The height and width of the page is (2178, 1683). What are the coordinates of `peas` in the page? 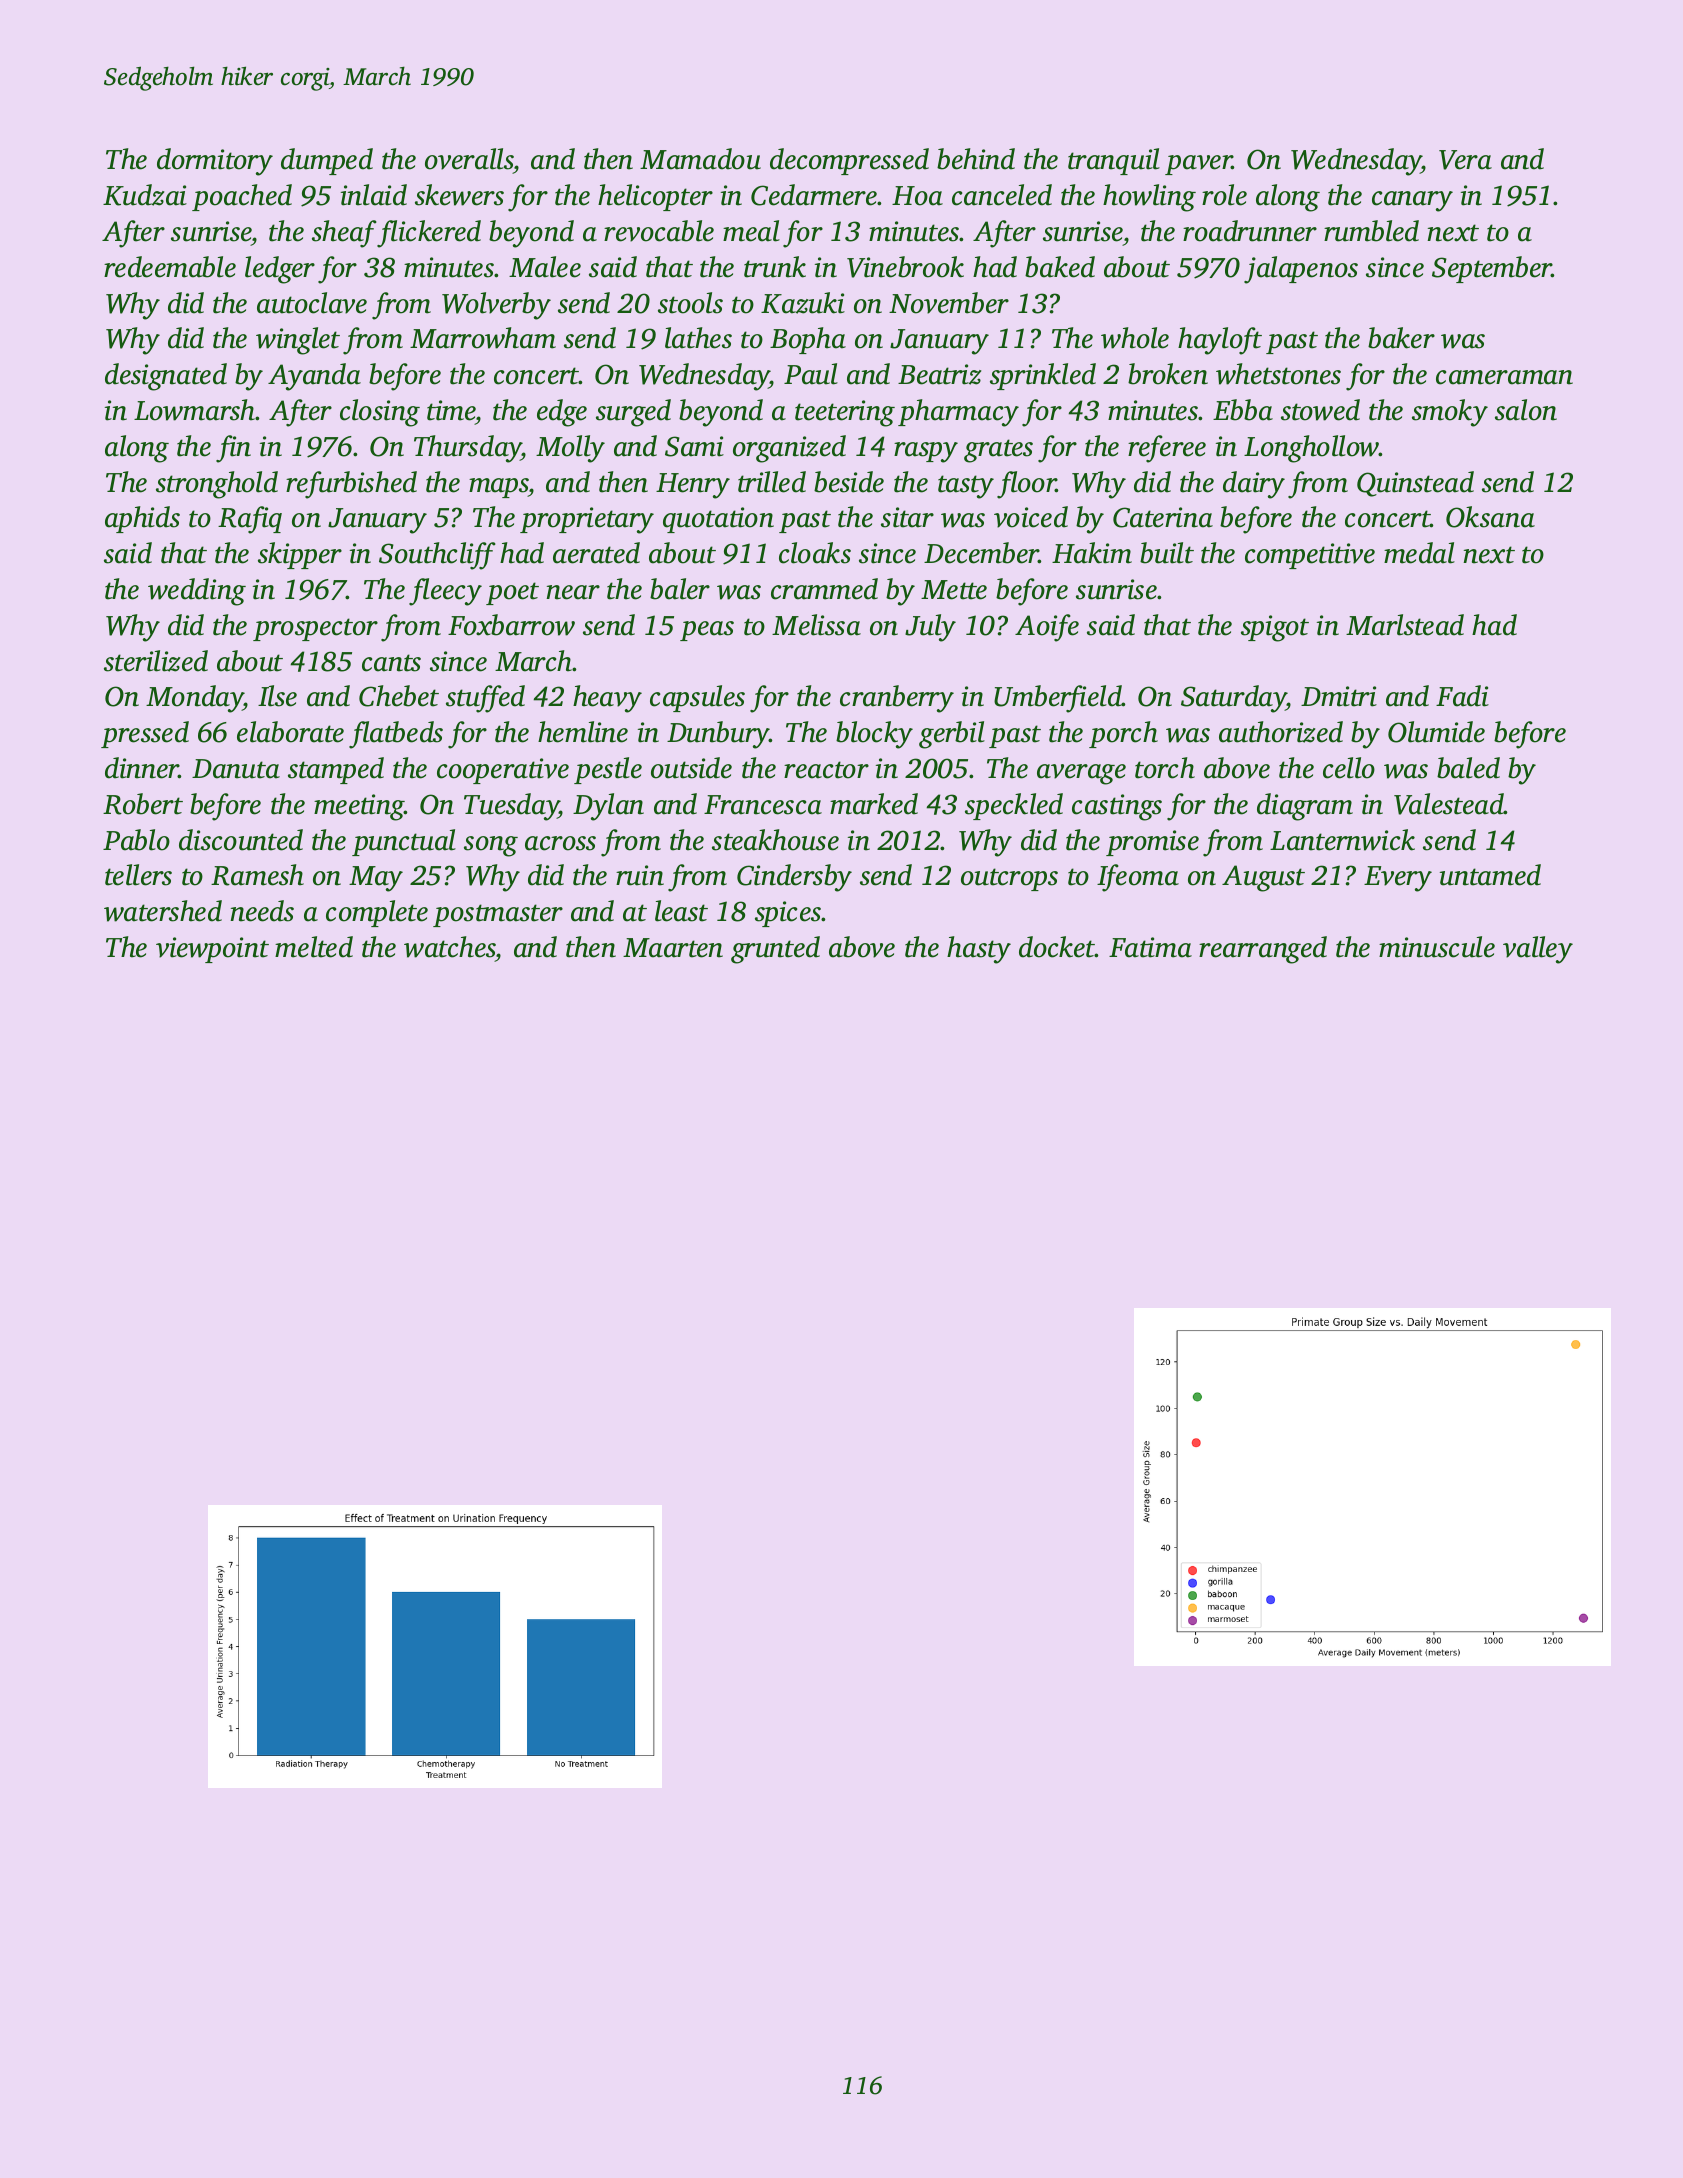 It's located at (707, 631).
